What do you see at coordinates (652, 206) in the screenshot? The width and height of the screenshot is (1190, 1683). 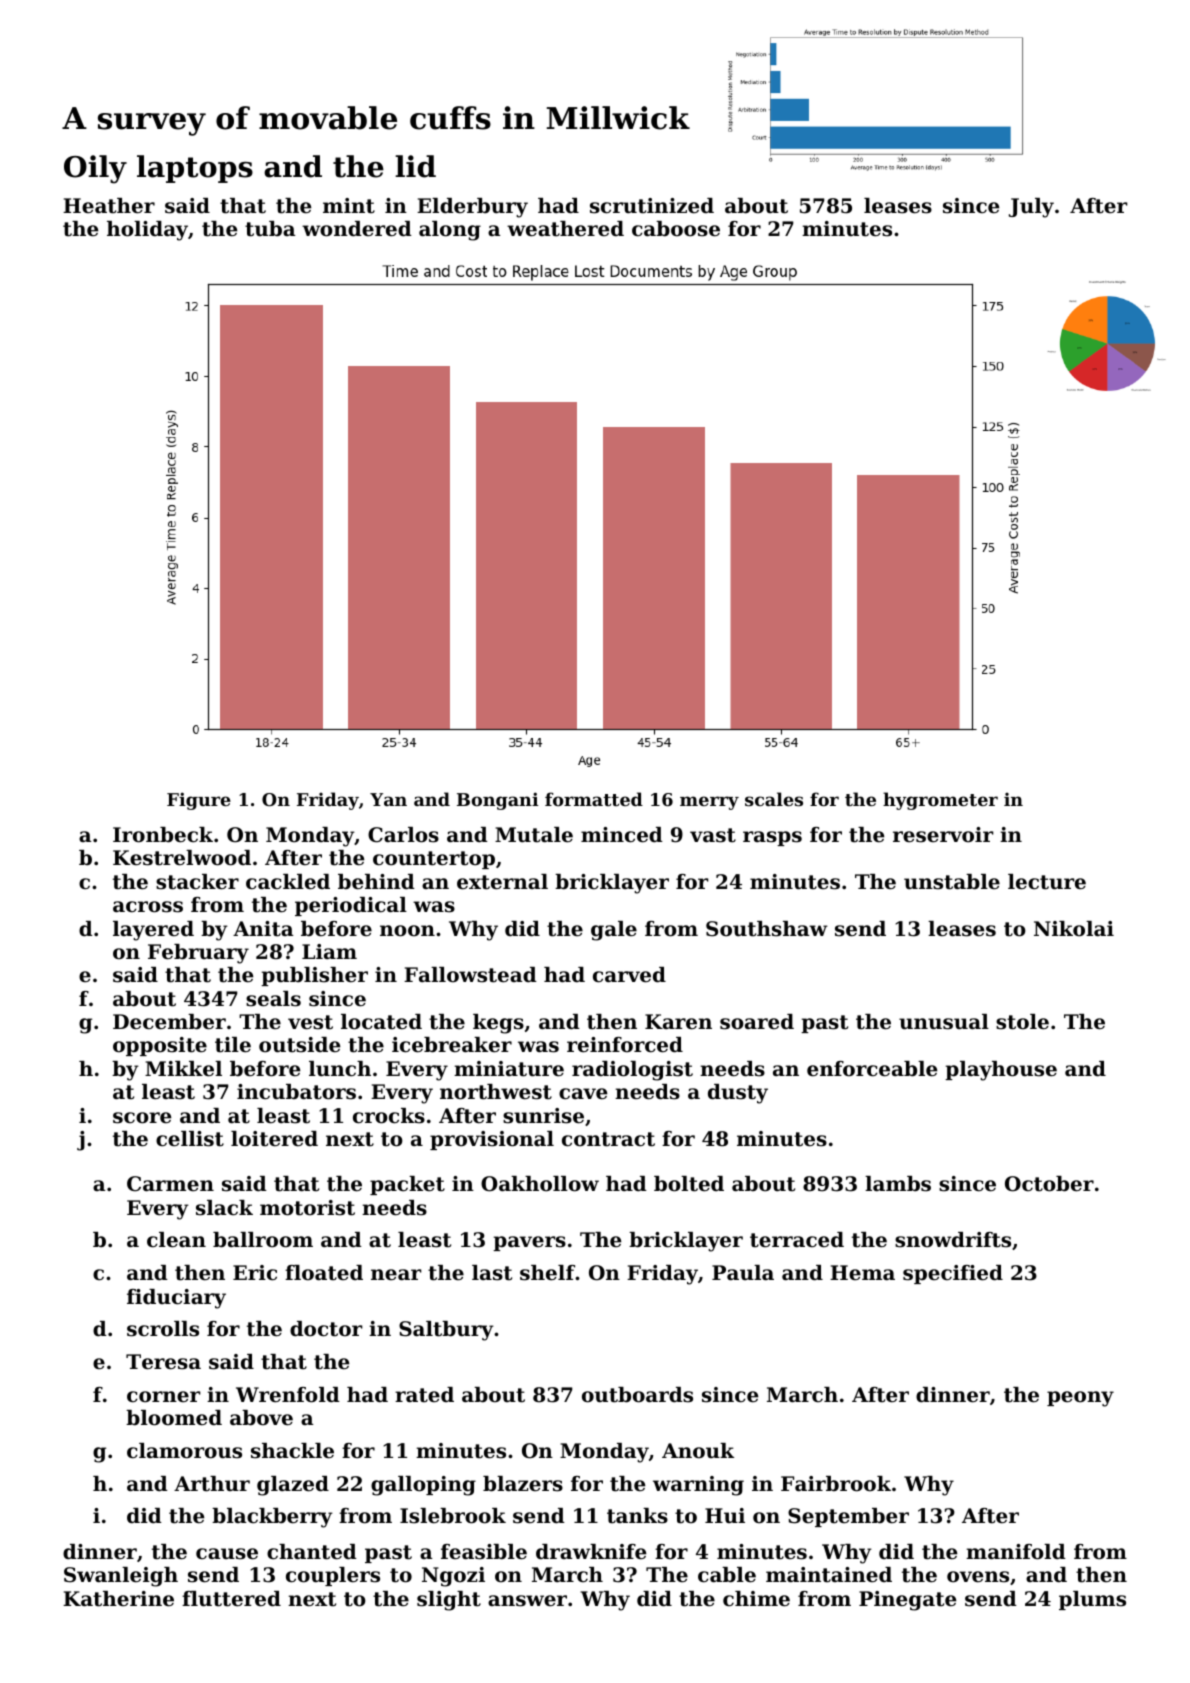 I see `scrutinized` at bounding box center [652, 206].
